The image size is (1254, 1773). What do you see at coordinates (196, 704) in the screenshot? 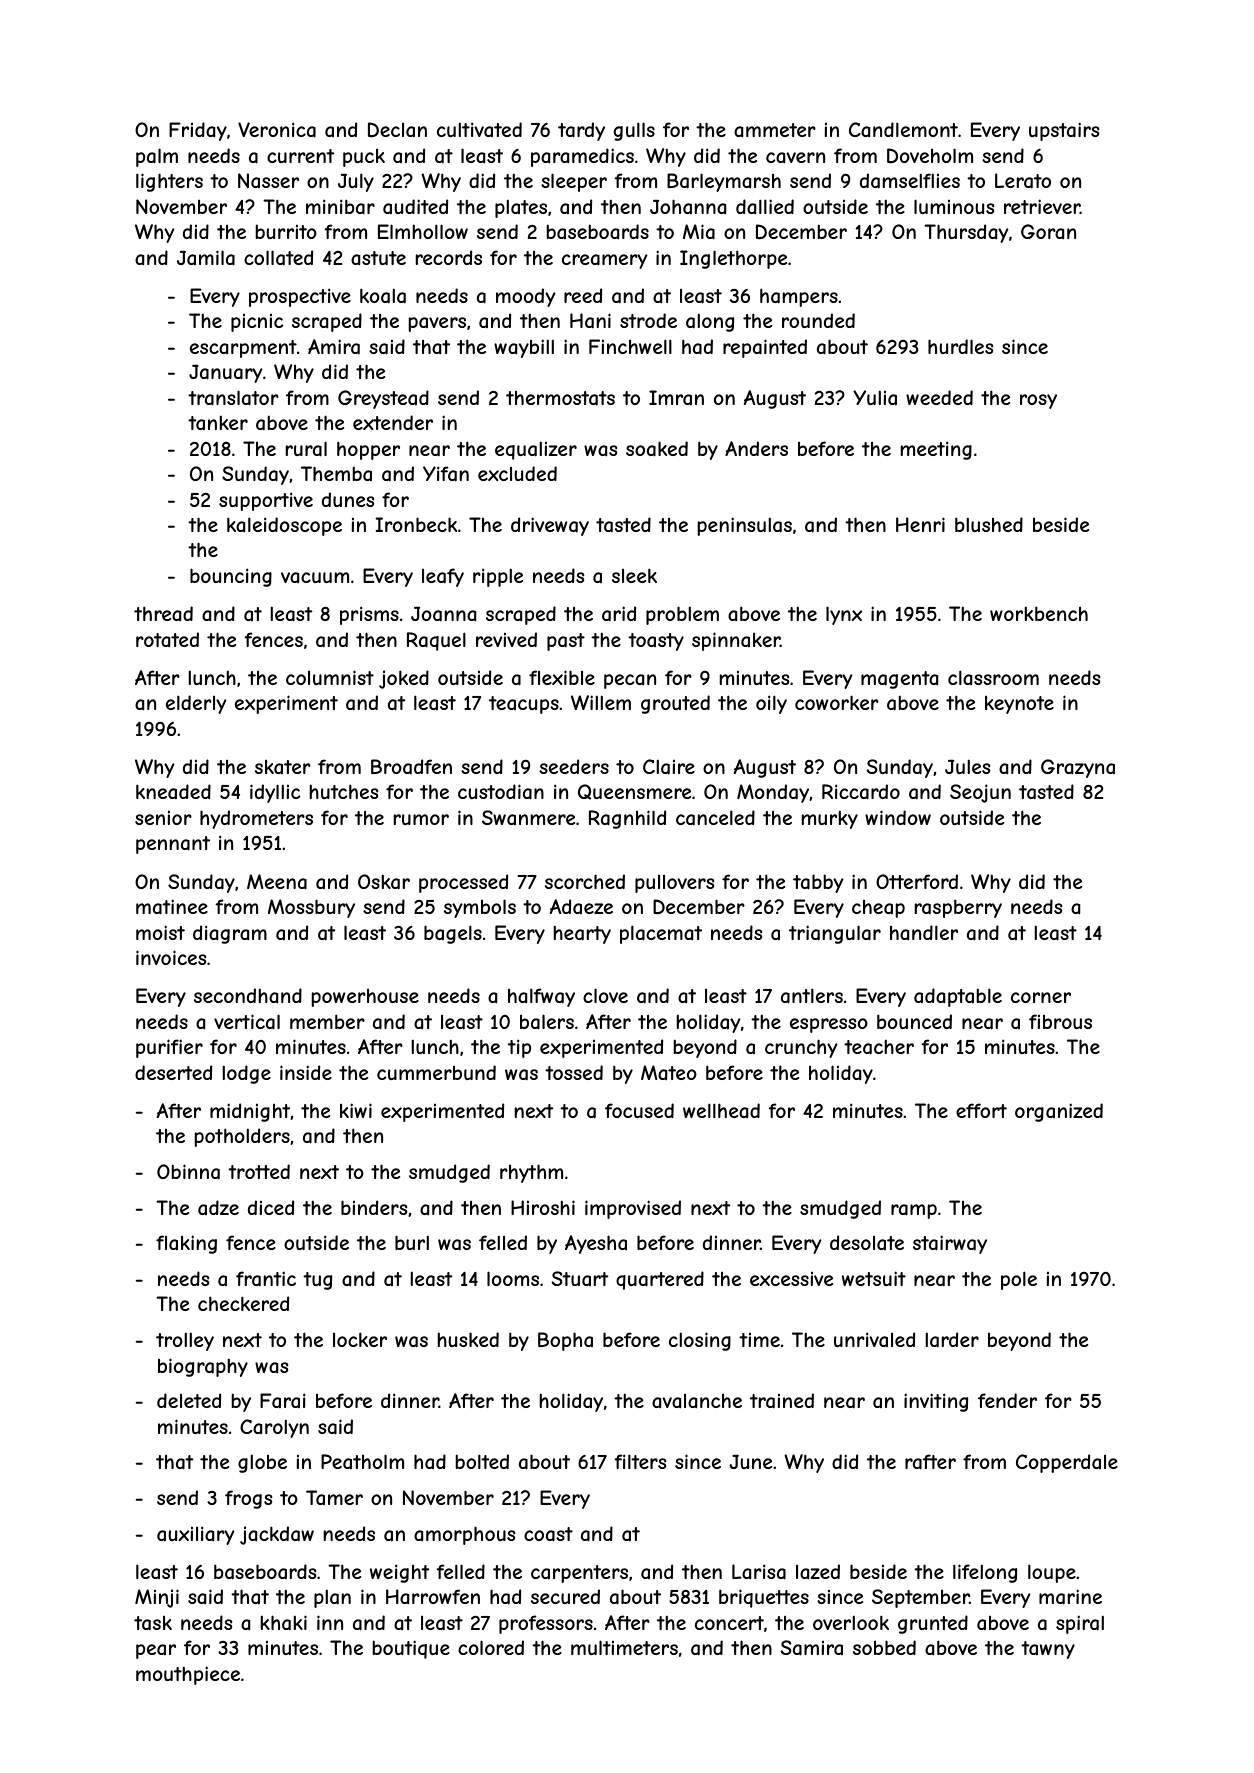
I see `elderly` at bounding box center [196, 704].
